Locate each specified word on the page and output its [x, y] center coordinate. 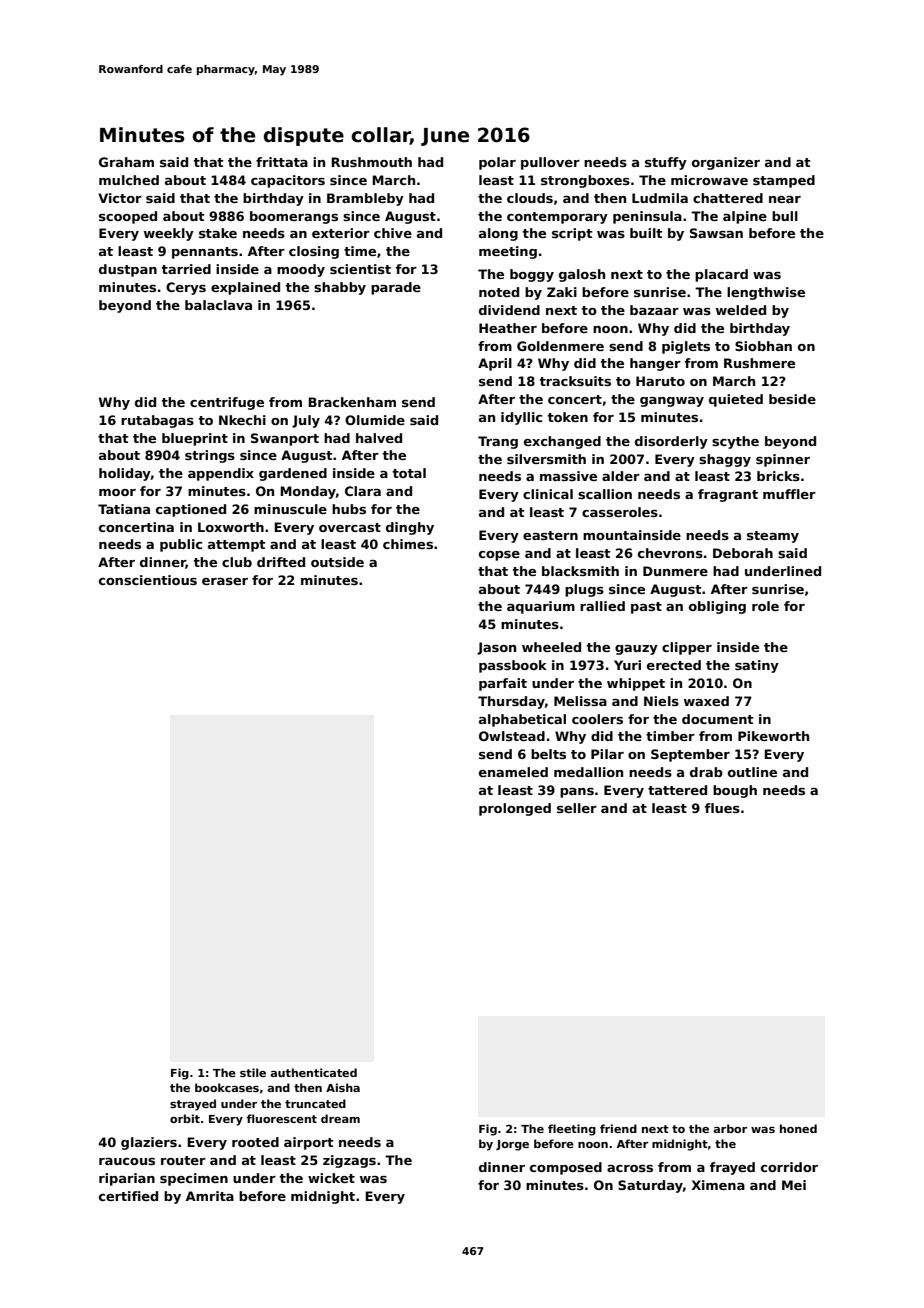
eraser [225, 581]
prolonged [515, 809]
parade [396, 288]
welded [741, 310]
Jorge [512, 1145]
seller [577, 808]
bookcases [227, 1087]
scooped [128, 217]
